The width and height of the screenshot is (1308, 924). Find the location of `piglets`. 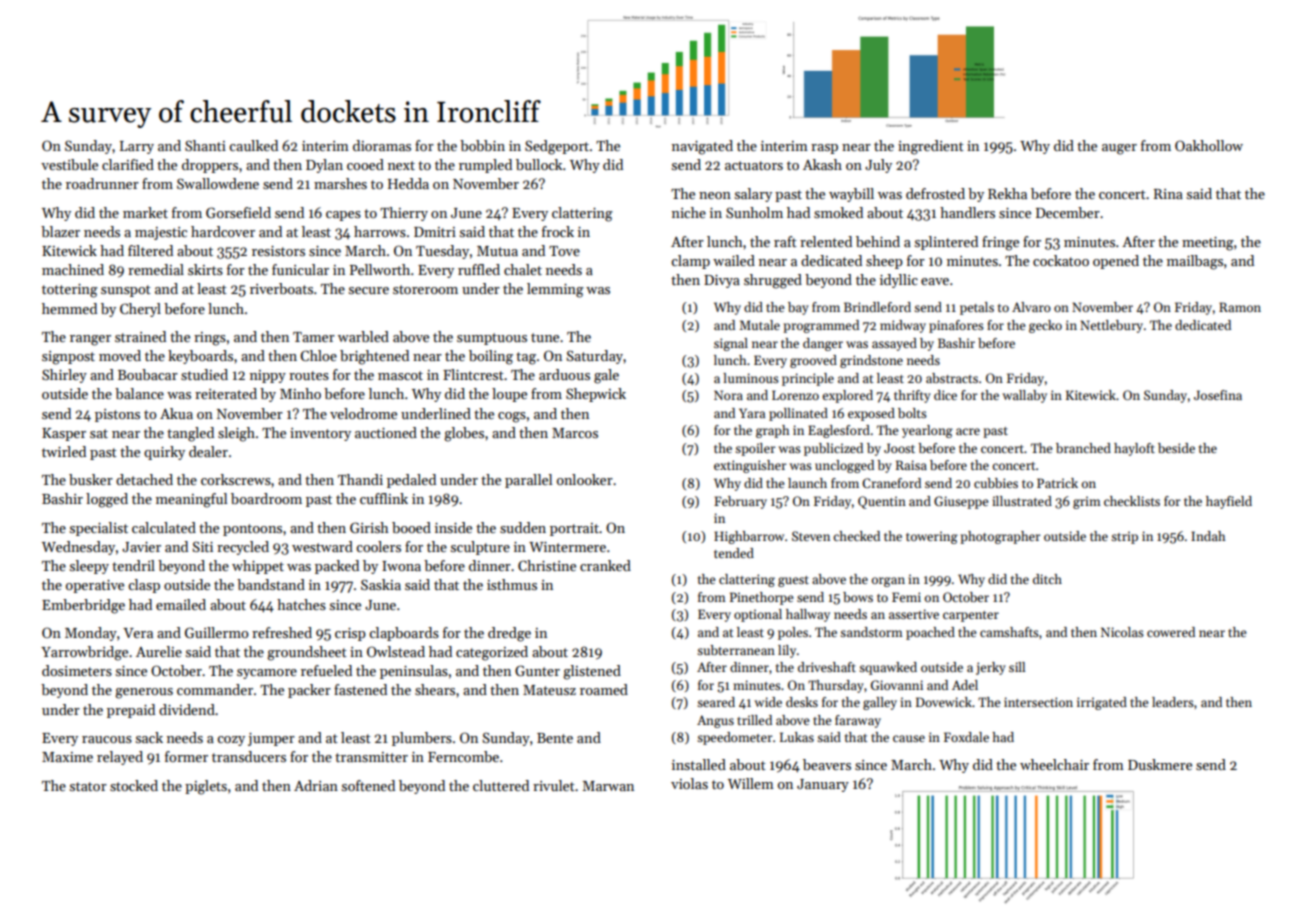

piglets is located at coordinates (206, 787).
